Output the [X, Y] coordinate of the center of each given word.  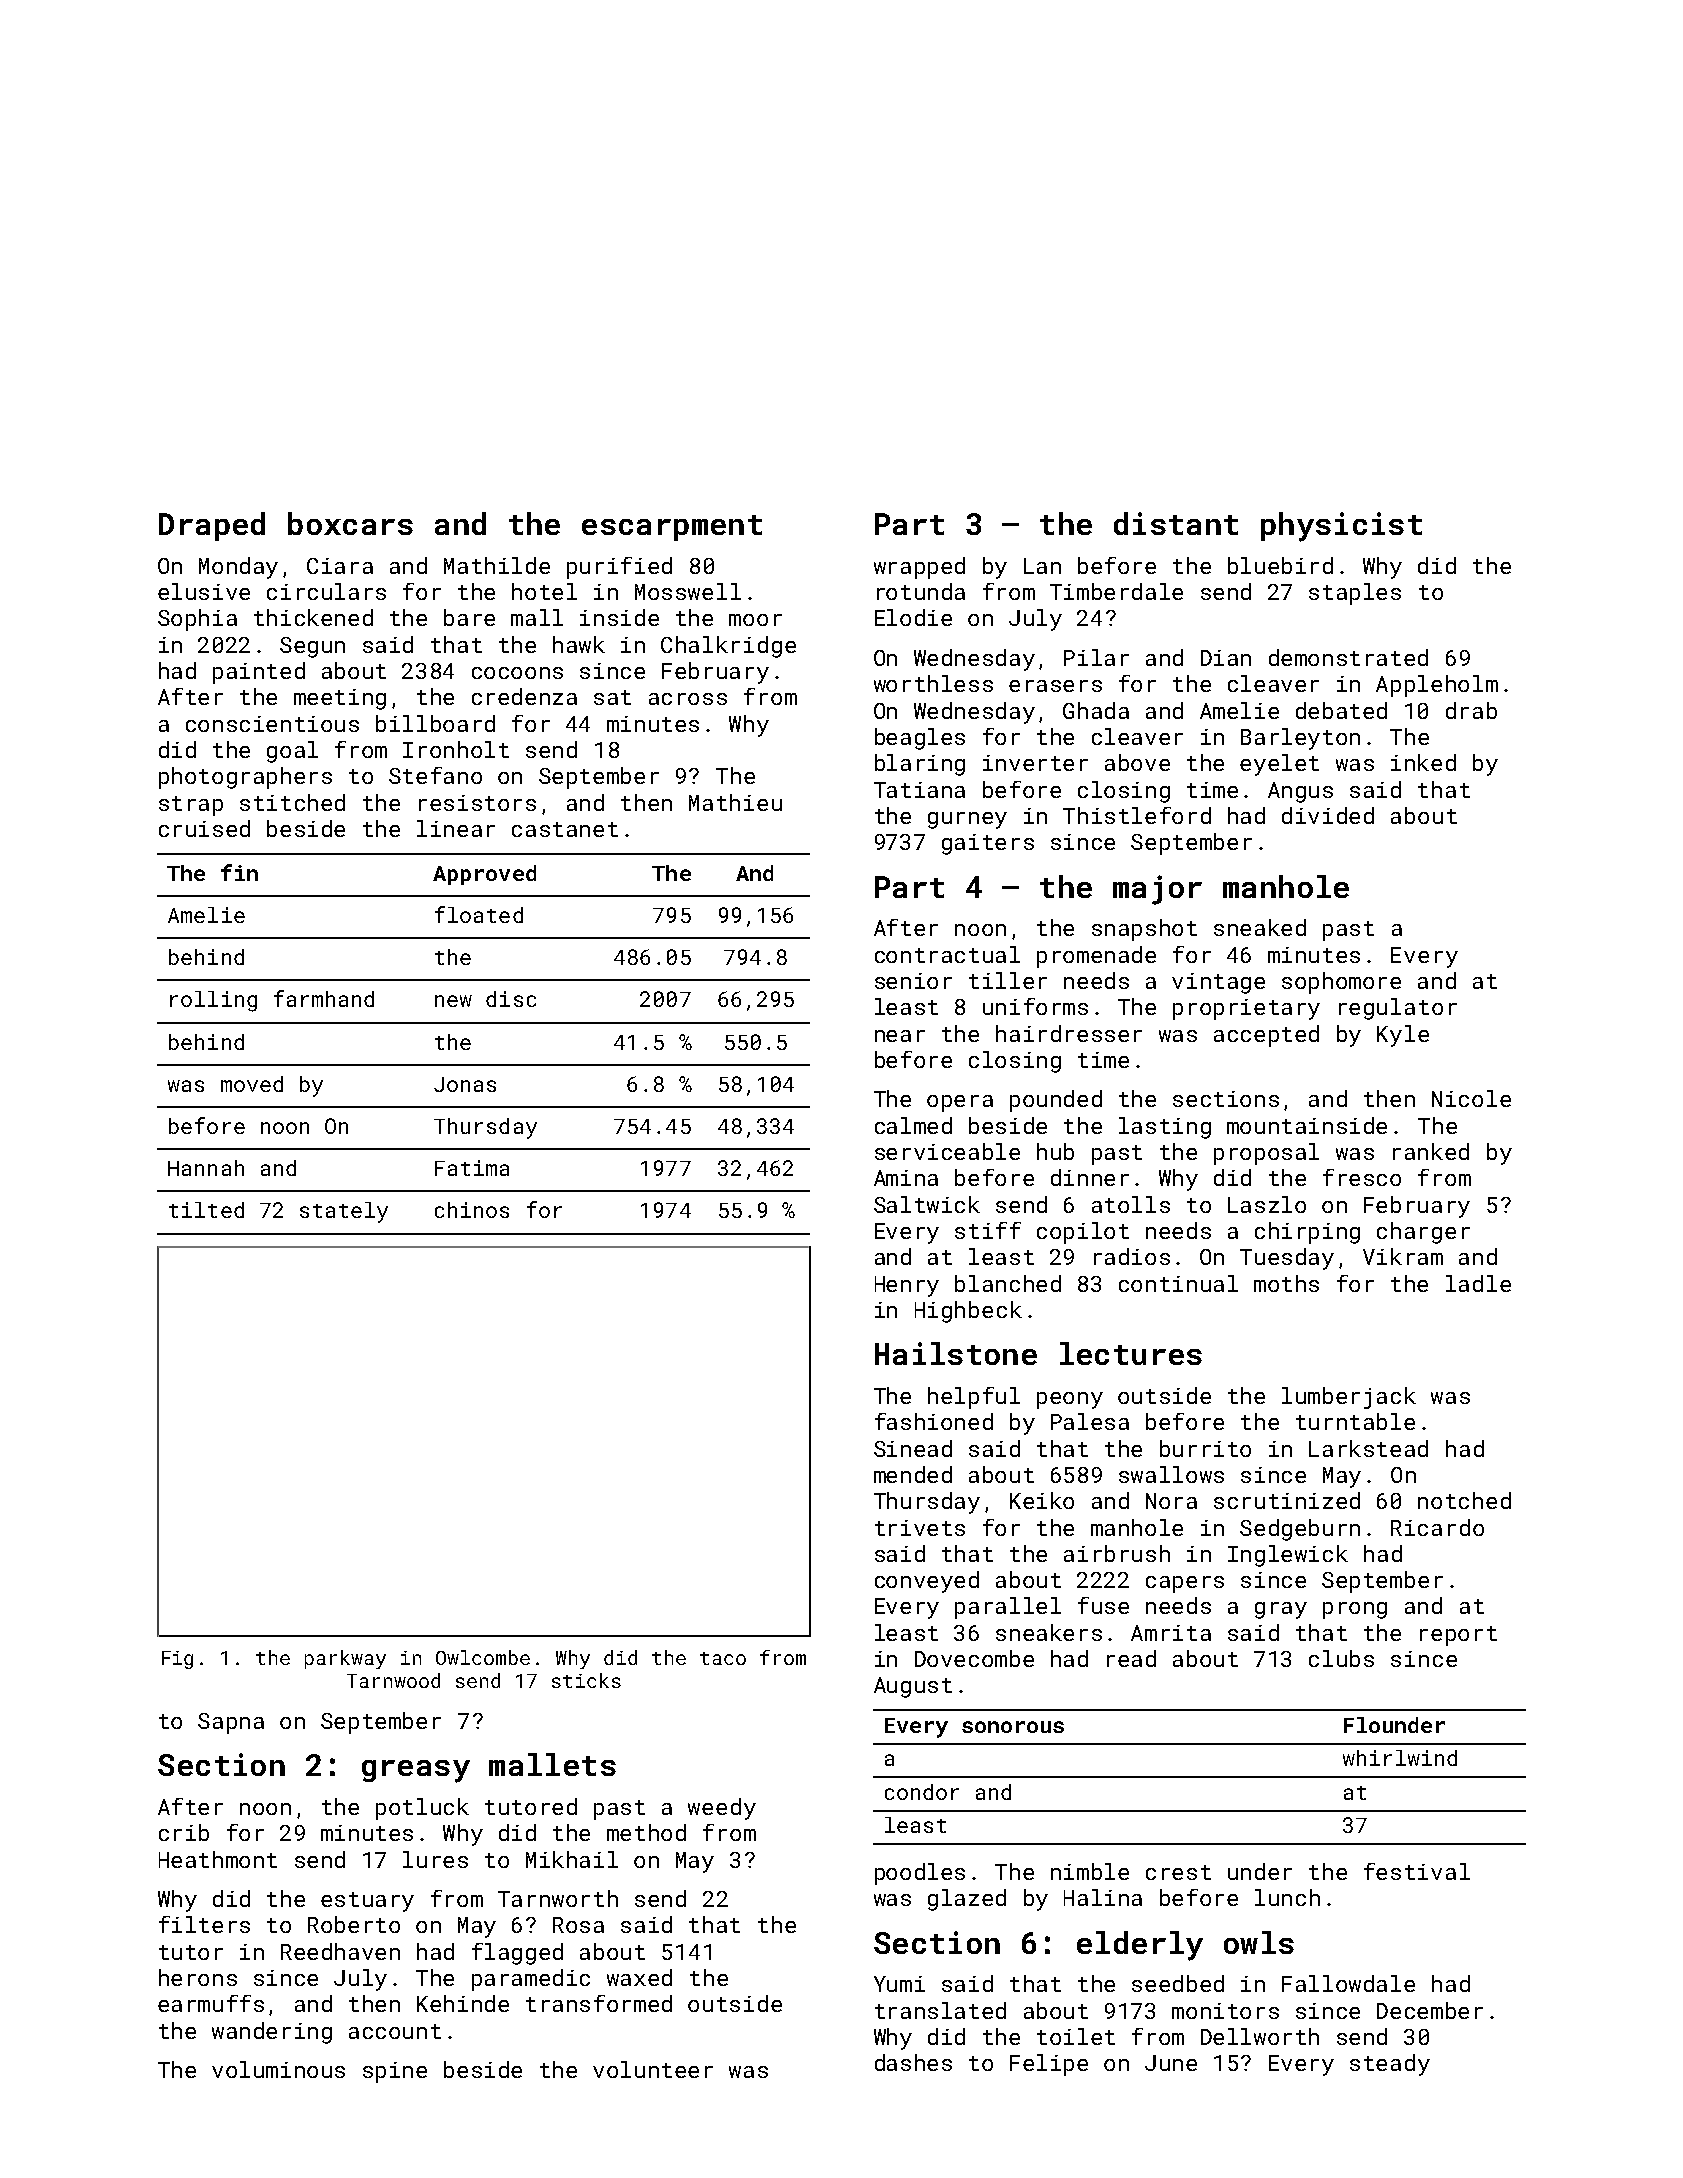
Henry [907, 1286]
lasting [1165, 1128]
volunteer [653, 2069]
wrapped [919, 568]
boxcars [350, 523]
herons [198, 1977]
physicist [1341, 527]
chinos [472, 1210]
